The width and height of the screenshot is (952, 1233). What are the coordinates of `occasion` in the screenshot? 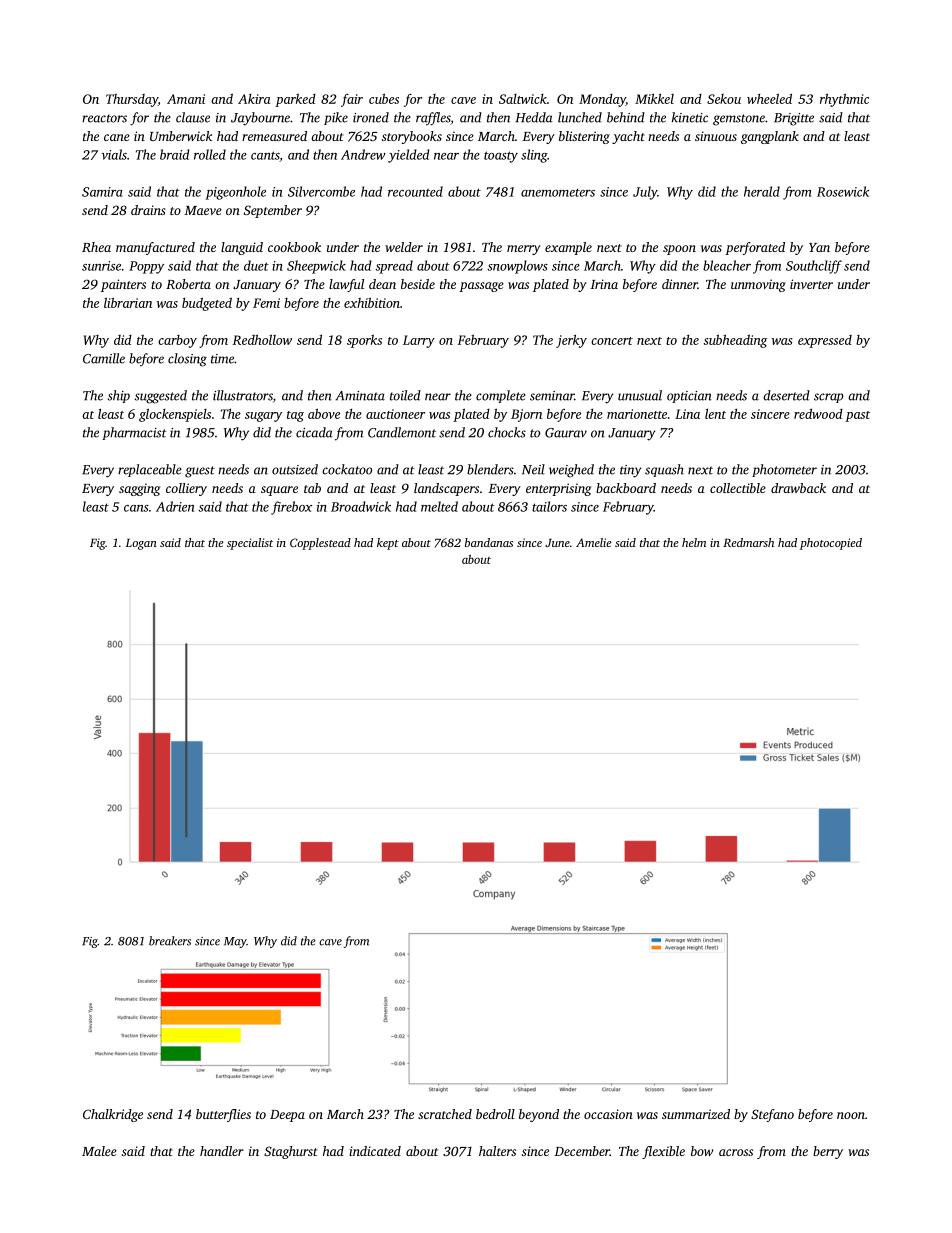 It's located at (608, 1114).
